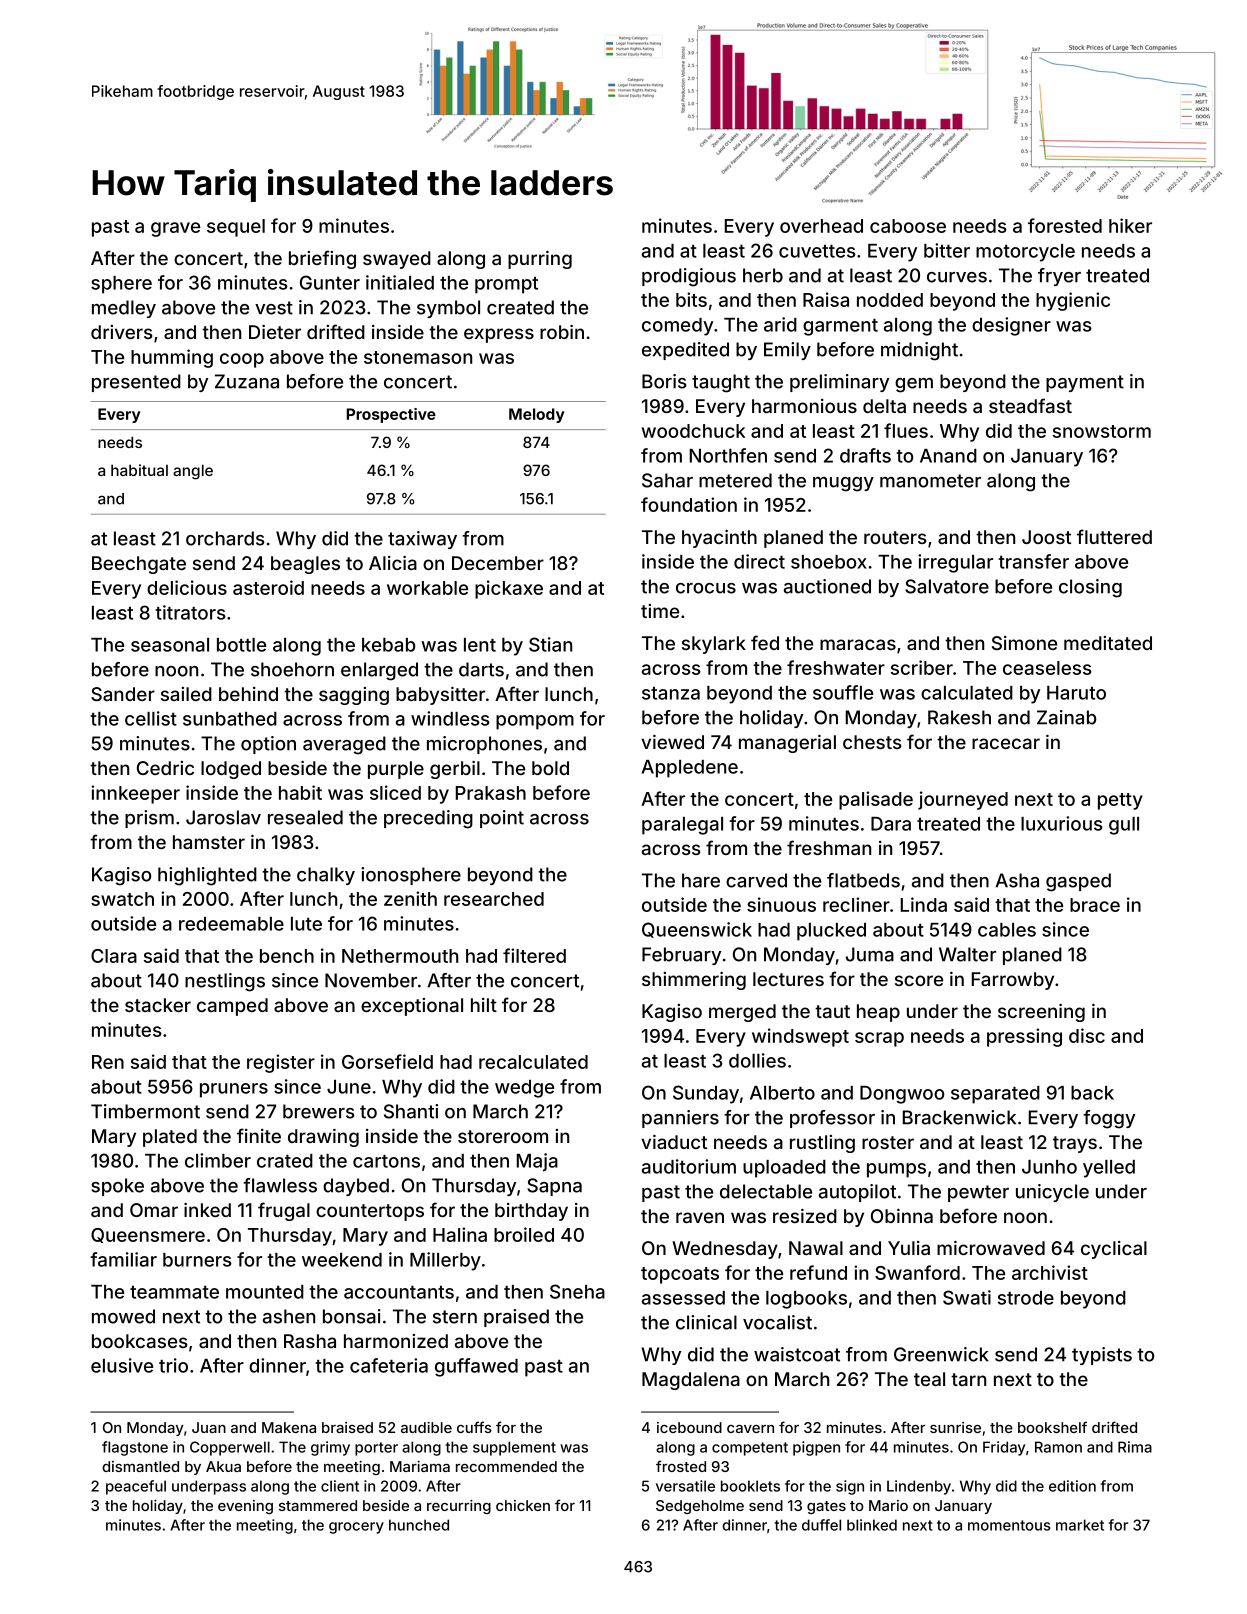 The height and width of the document is (1614, 1247). Describe the element at coordinates (781, 904) in the document. I see `sinuous` at that location.
